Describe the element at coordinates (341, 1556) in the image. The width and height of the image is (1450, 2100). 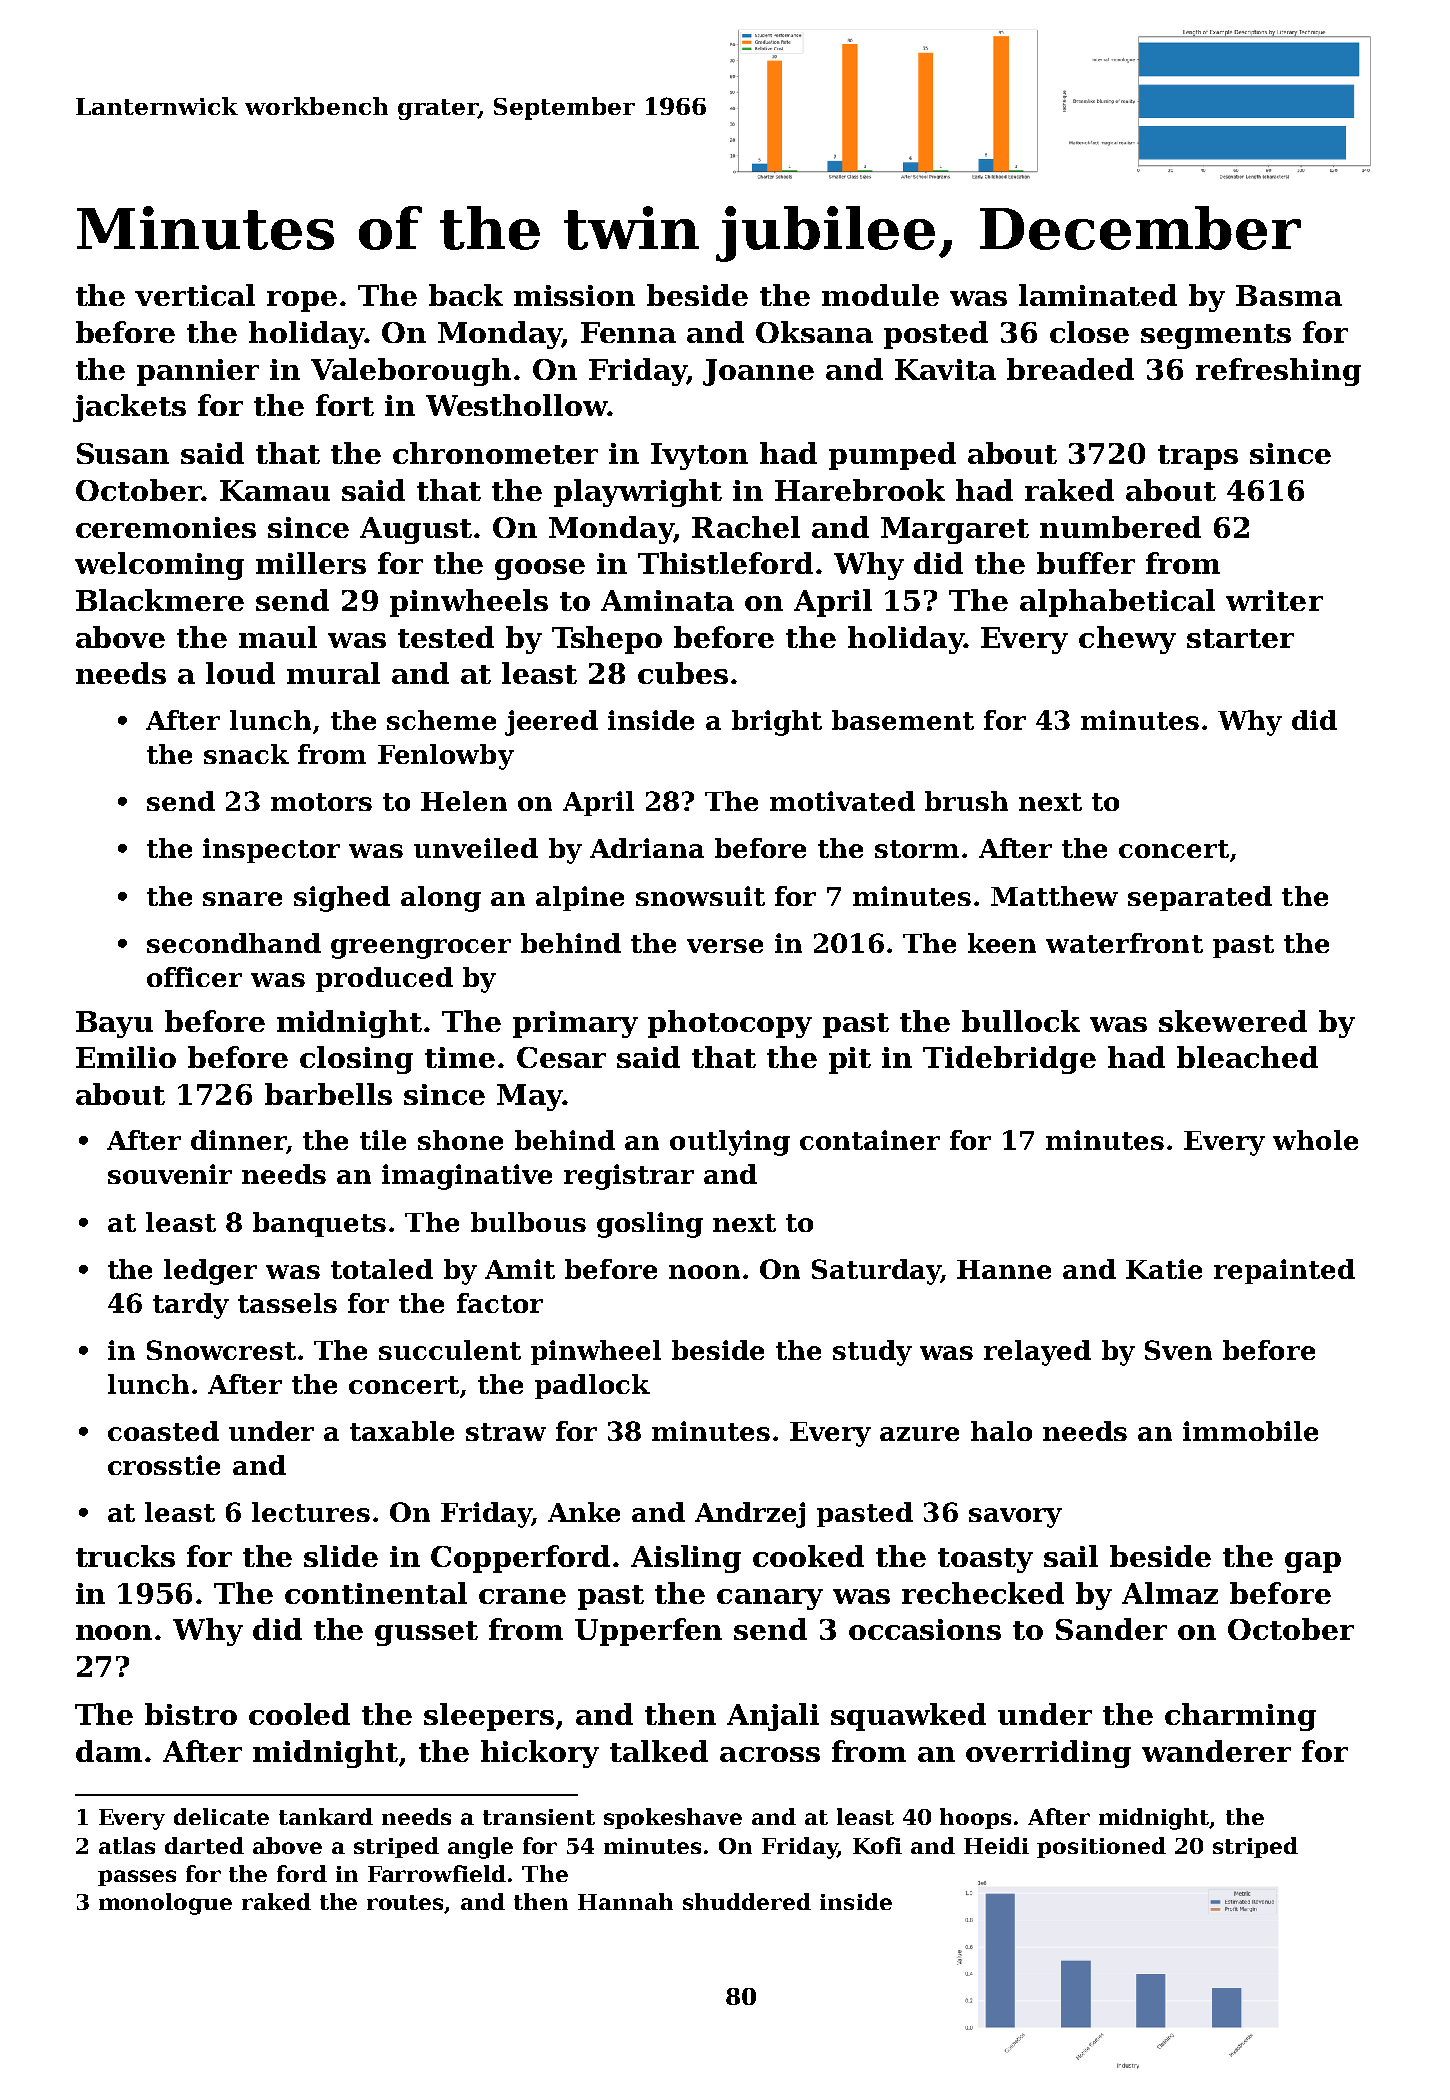
I see `slide` at that location.
